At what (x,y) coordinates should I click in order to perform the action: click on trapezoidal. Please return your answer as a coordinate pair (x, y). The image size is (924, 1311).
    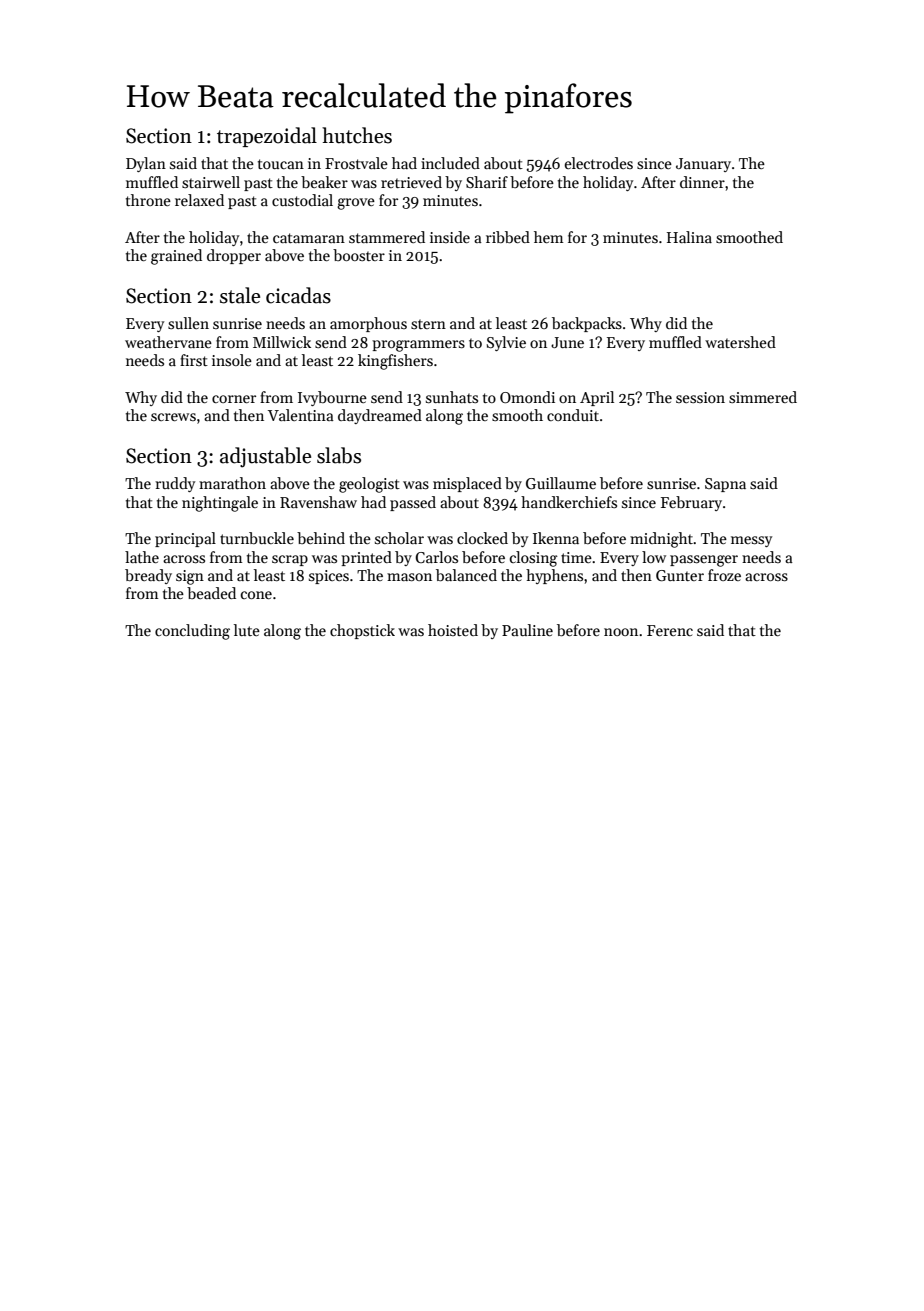
    Looking at the image, I should click on (267, 137).
